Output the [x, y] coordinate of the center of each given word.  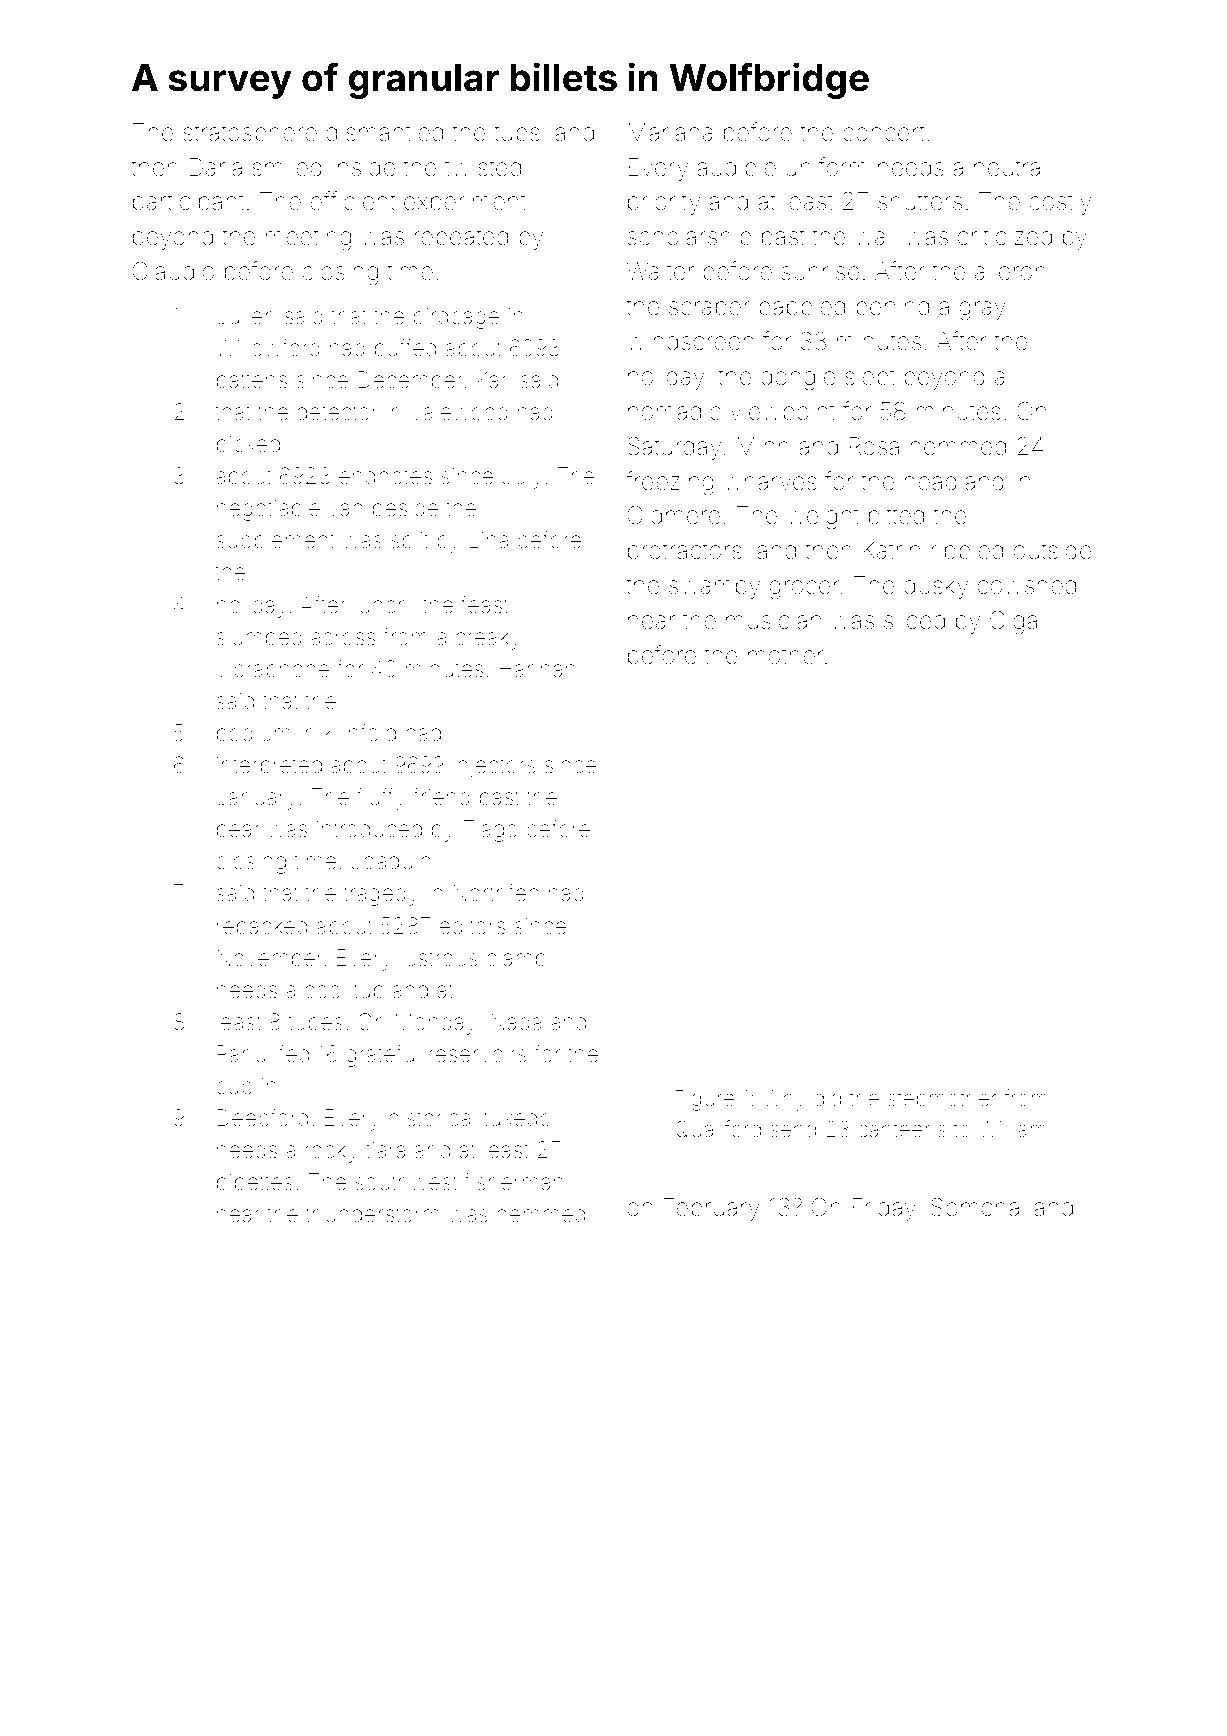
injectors [494, 767]
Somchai [977, 1207]
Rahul [243, 1054]
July [522, 478]
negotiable [268, 510]
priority [664, 203]
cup [234, 1090]
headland [954, 481]
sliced [914, 620]
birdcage [457, 318]
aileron [1010, 271]
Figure [705, 1100]
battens [252, 380]
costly [1060, 203]
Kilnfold [361, 732]
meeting [308, 239]
